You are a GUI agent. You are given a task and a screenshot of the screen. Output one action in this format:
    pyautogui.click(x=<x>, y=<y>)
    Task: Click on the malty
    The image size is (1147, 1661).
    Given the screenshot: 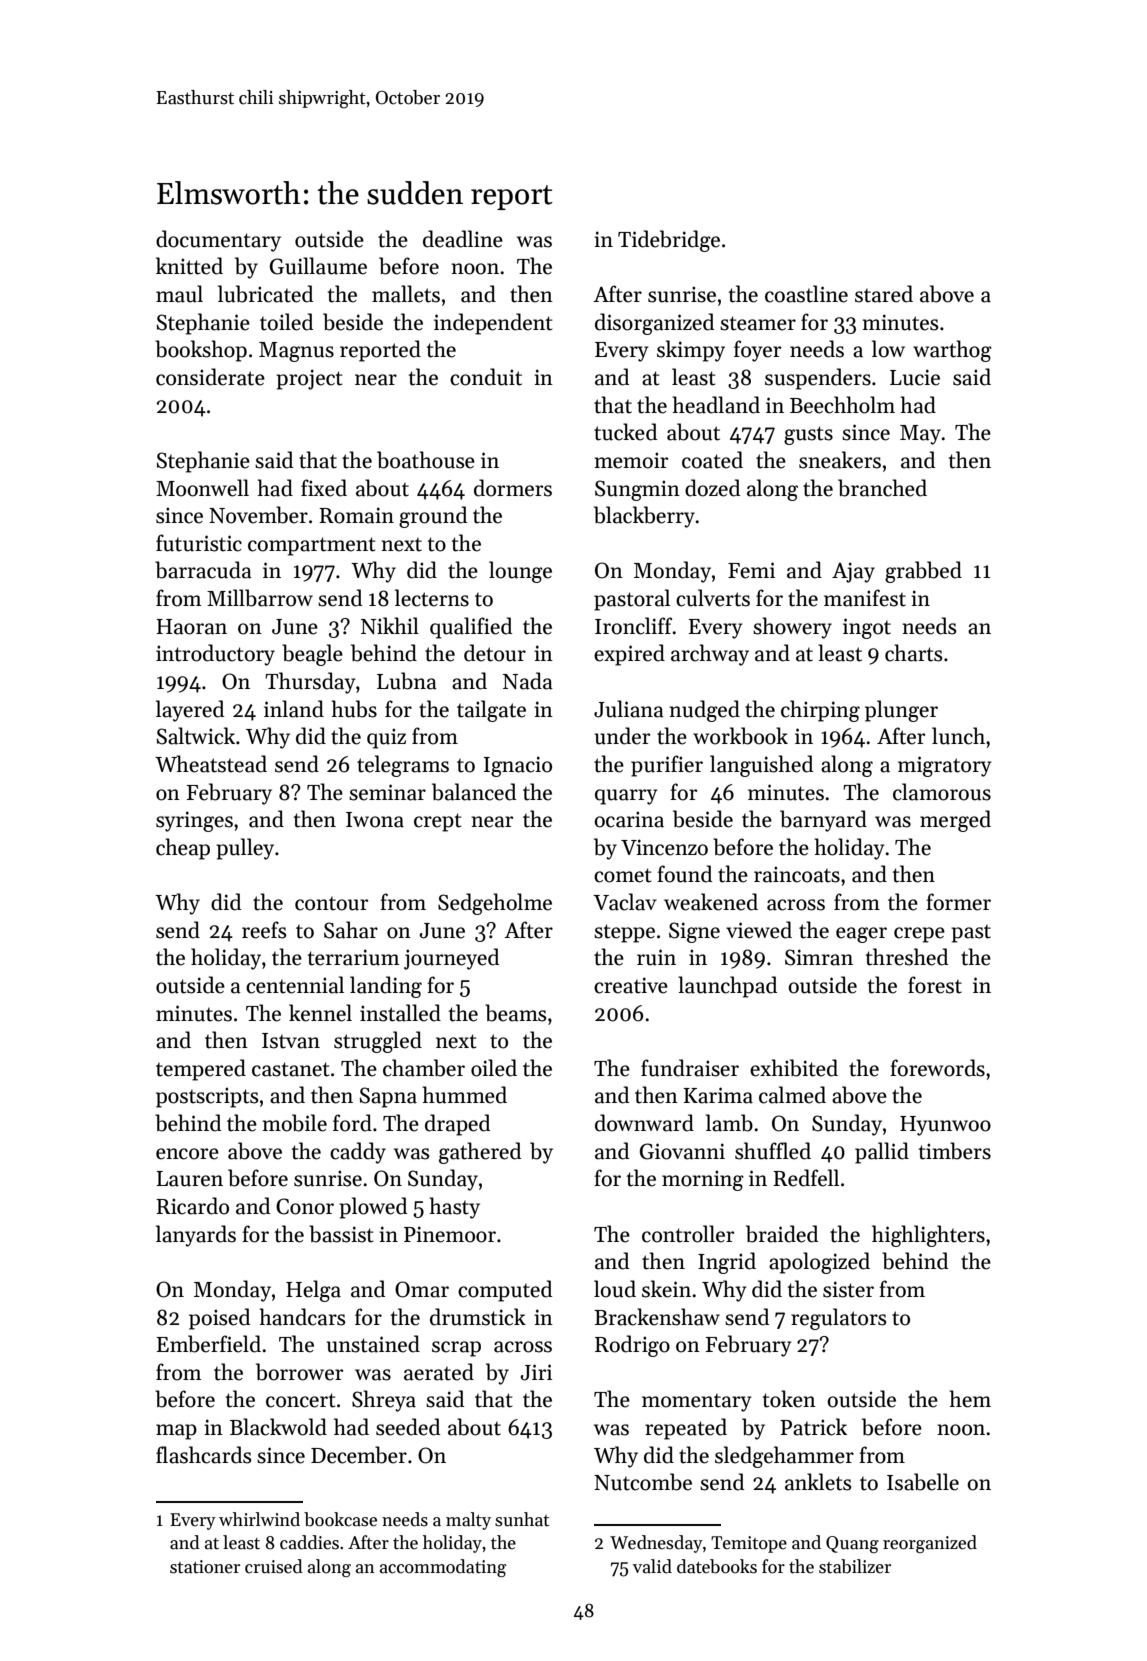 What is the action you would take?
    pyautogui.click(x=468, y=1521)
